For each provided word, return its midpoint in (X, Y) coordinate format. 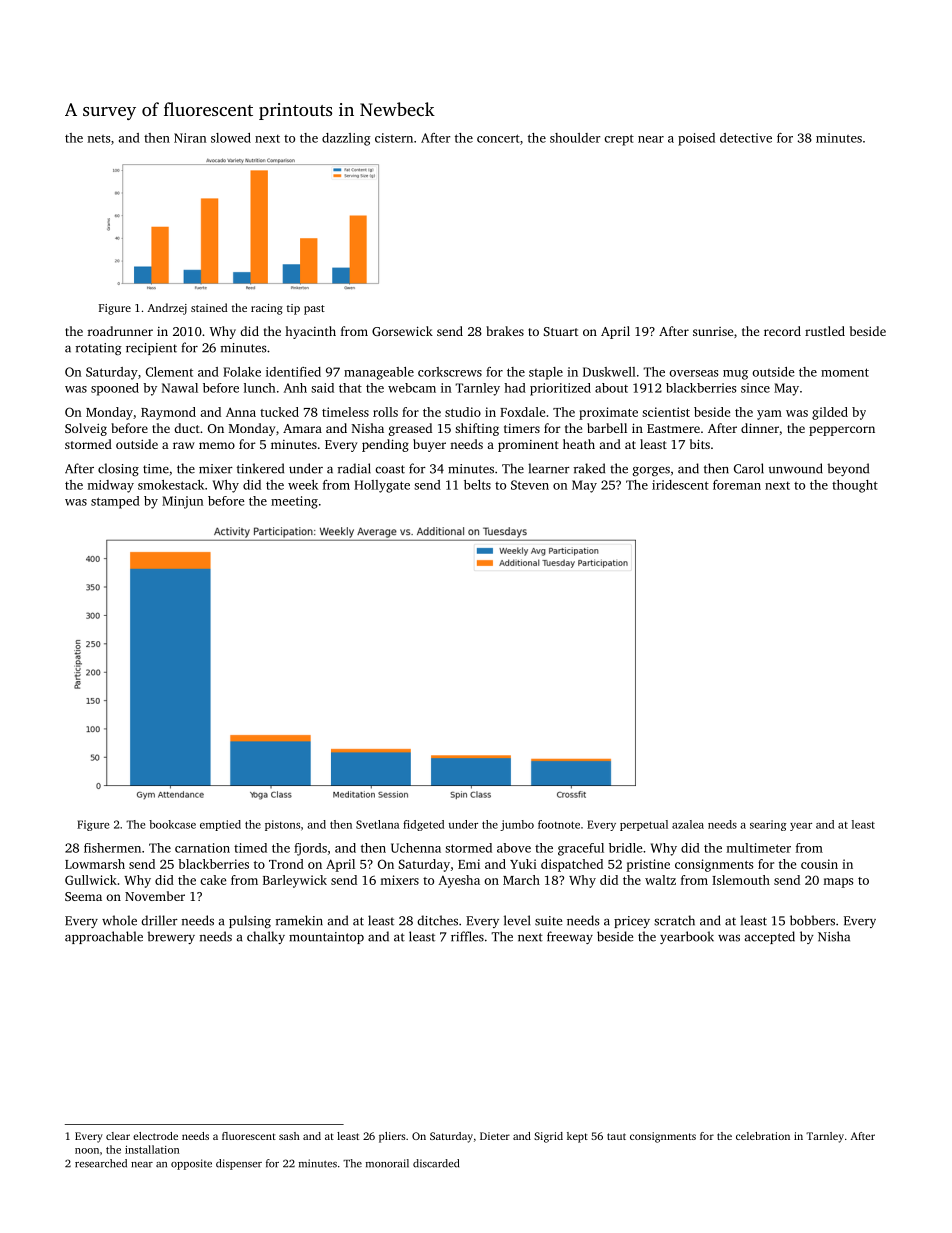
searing (768, 825)
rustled (825, 331)
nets (99, 139)
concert (498, 138)
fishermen (112, 848)
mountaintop (326, 938)
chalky (266, 937)
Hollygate (382, 486)
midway (111, 486)
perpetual (644, 825)
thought (855, 486)
